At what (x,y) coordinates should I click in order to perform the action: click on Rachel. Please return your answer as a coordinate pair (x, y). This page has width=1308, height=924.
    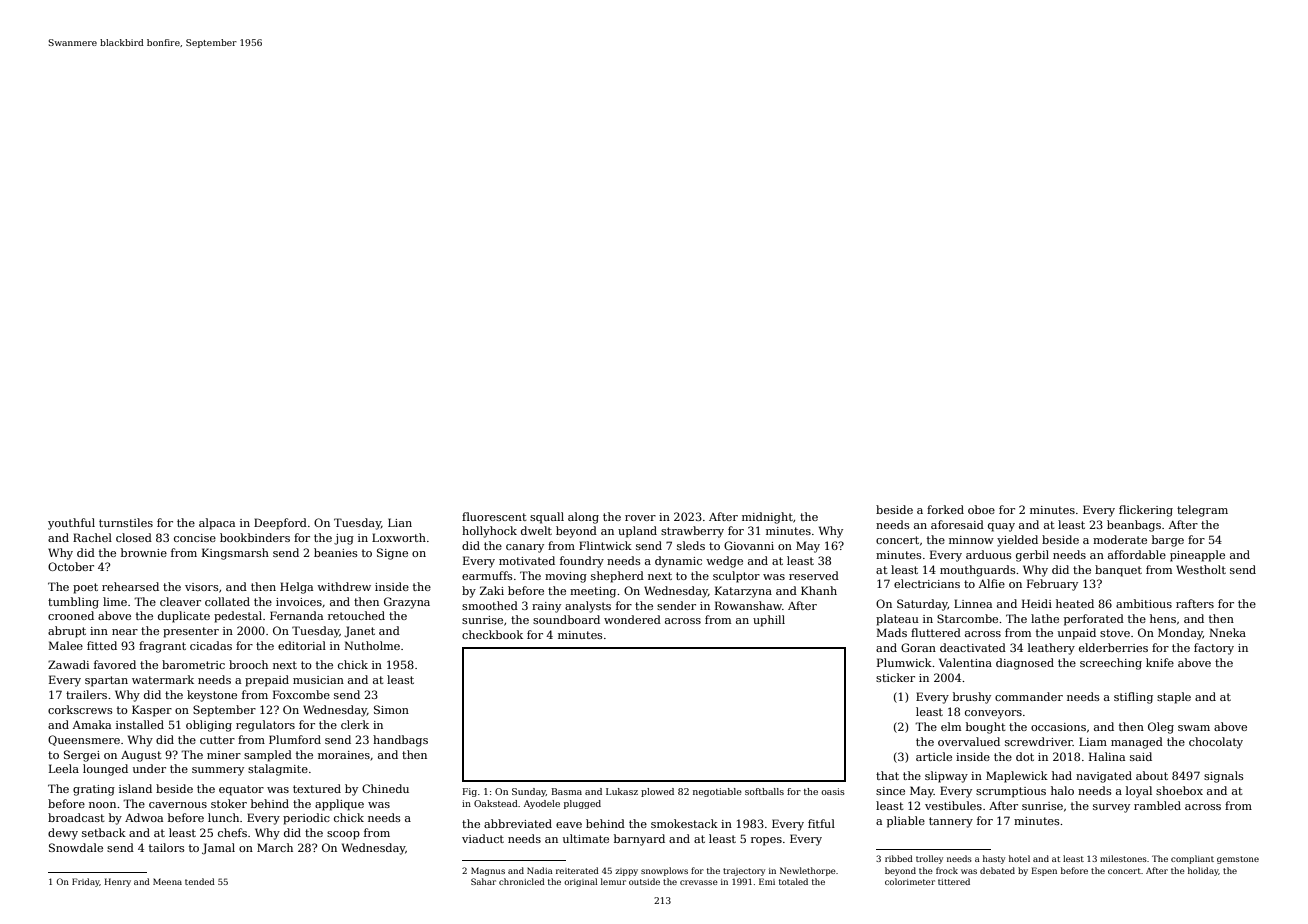
    Looking at the image, I should click on (92, 537).
